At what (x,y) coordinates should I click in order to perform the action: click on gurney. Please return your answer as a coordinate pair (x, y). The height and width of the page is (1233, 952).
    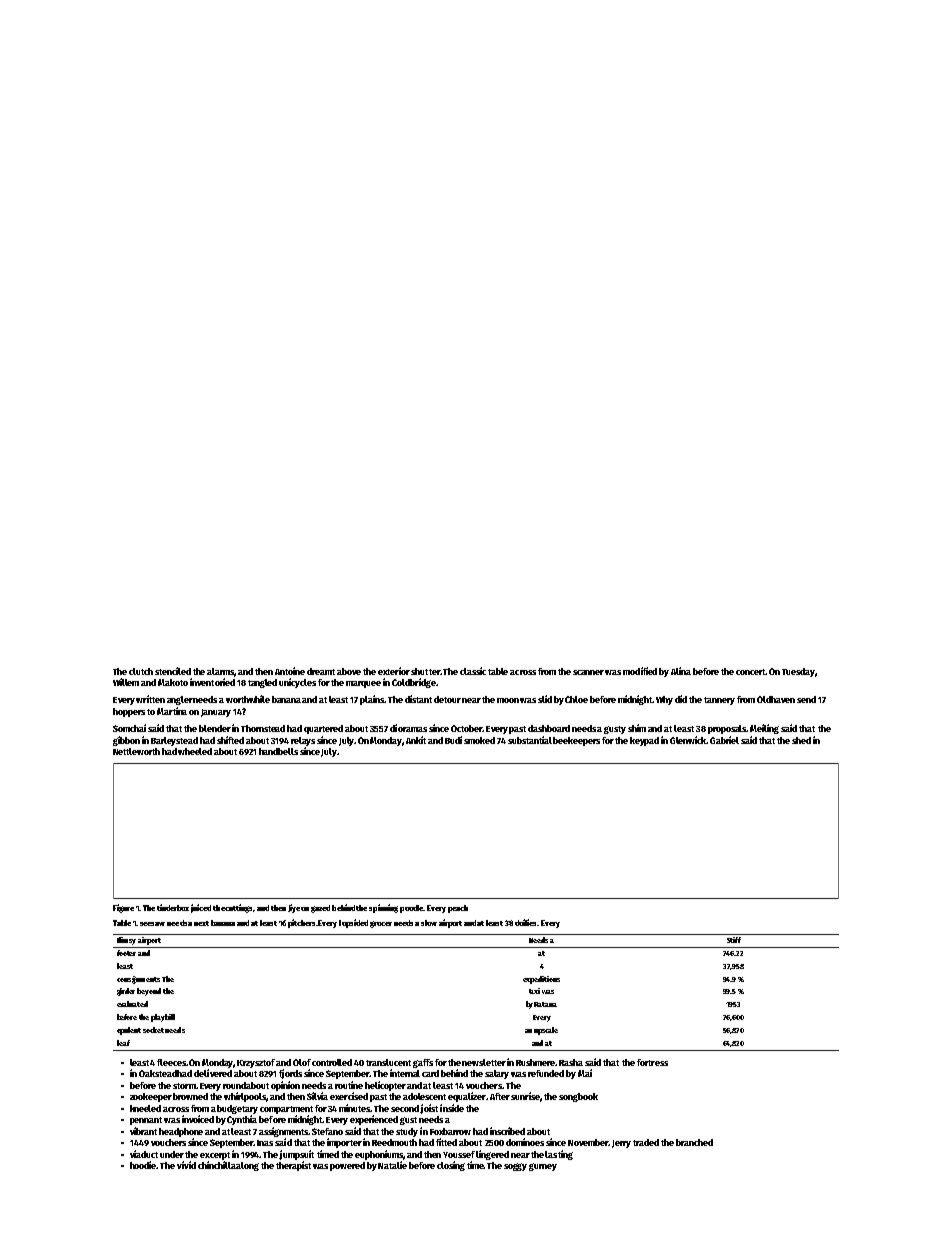
    Looking at the image, I should click on (543, 1167).
